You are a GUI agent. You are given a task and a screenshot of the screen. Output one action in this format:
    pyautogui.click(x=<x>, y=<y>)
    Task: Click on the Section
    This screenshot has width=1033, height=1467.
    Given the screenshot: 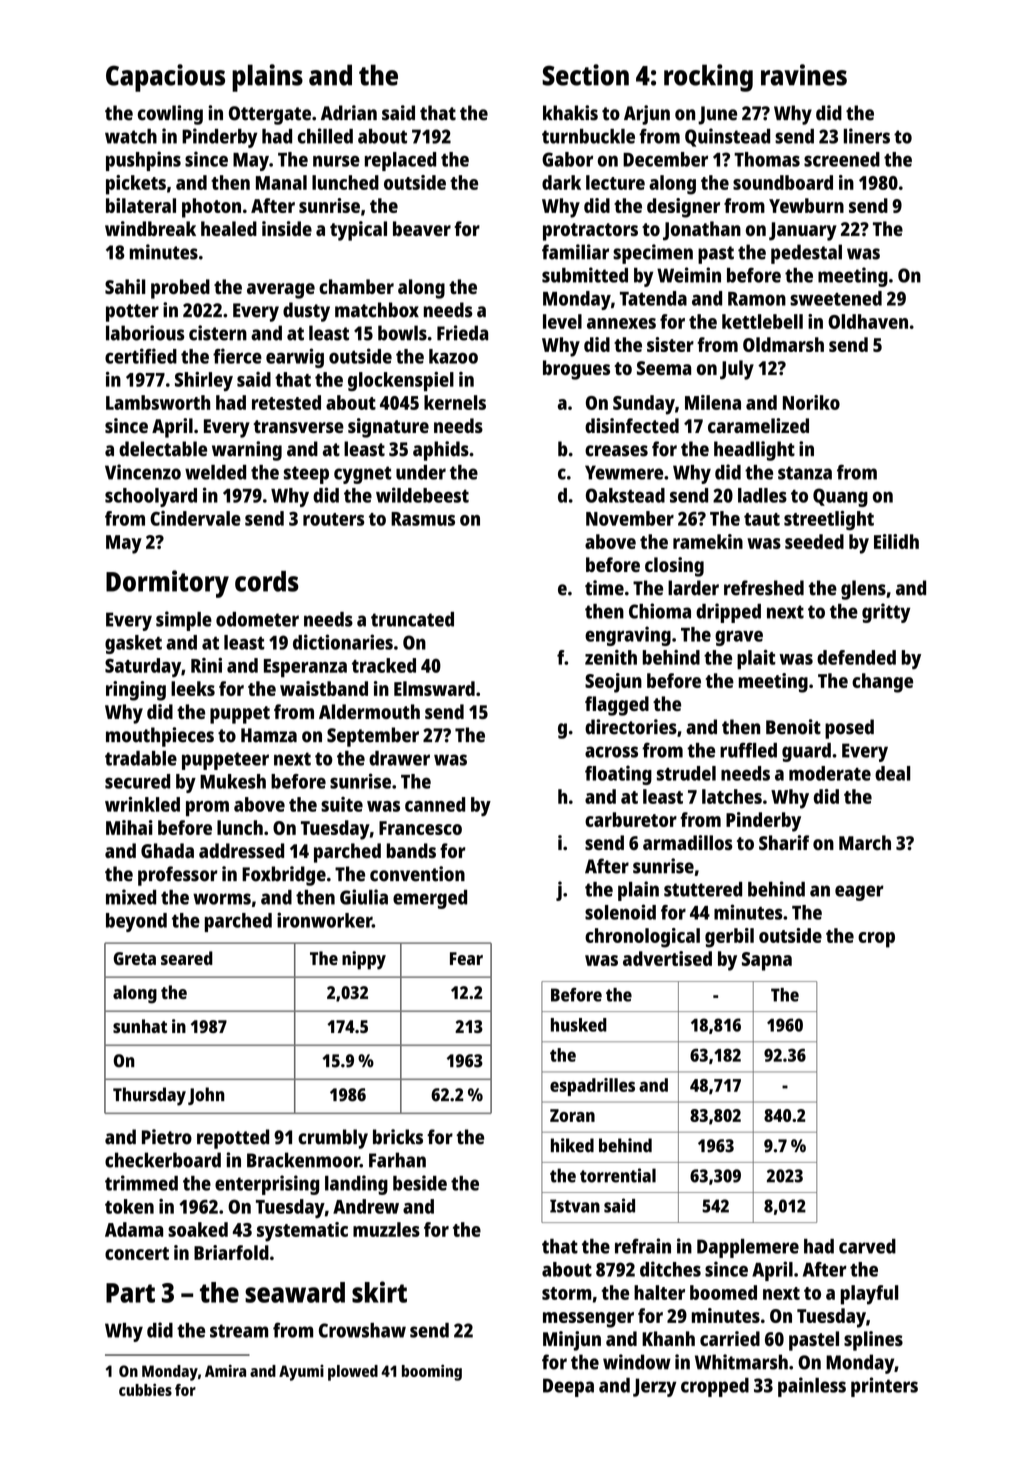 What is the action you would take?
    pyautogui.click(x=585, y=75)
